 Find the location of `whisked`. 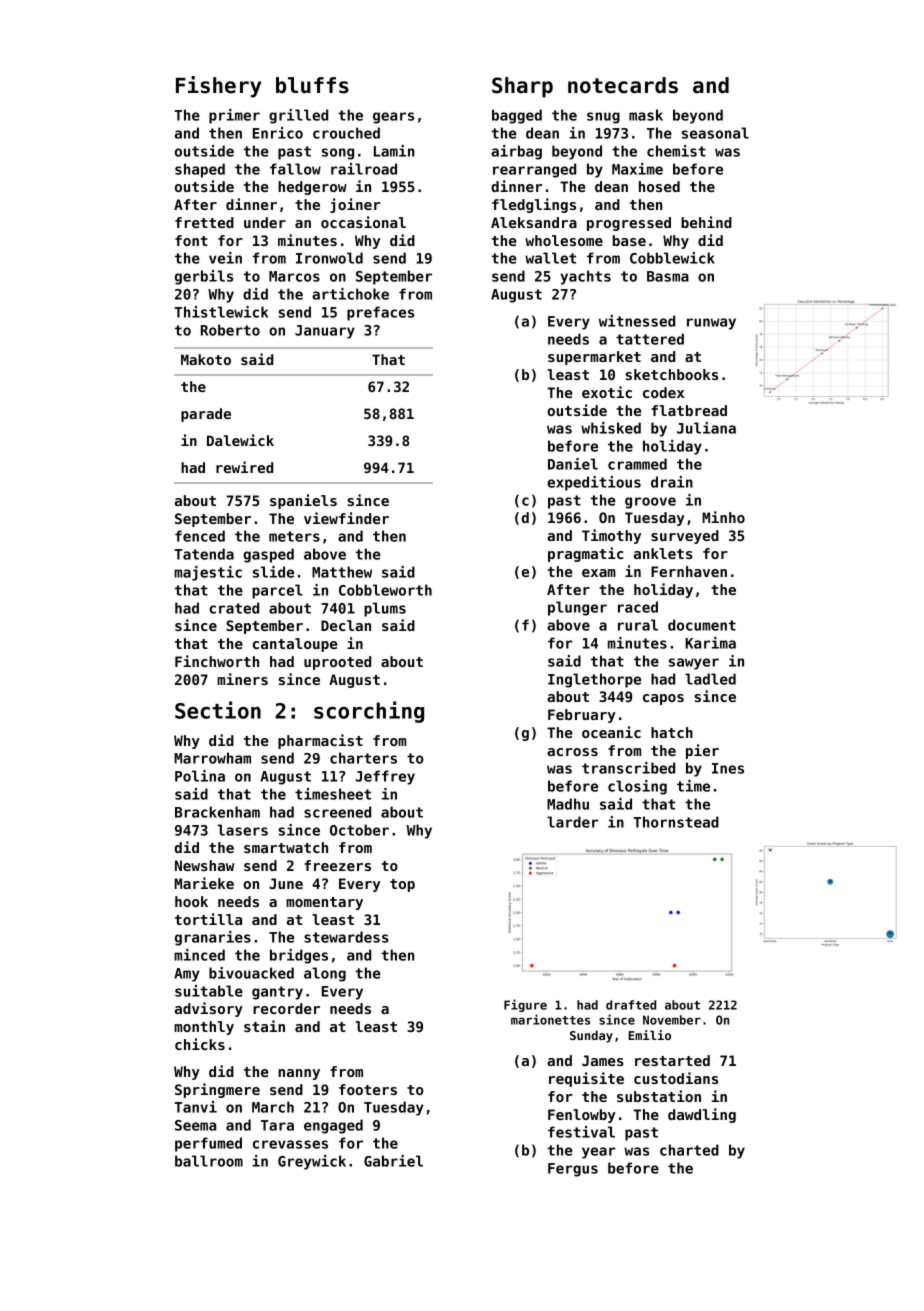

whisked is located at coordinates (611, 428).
